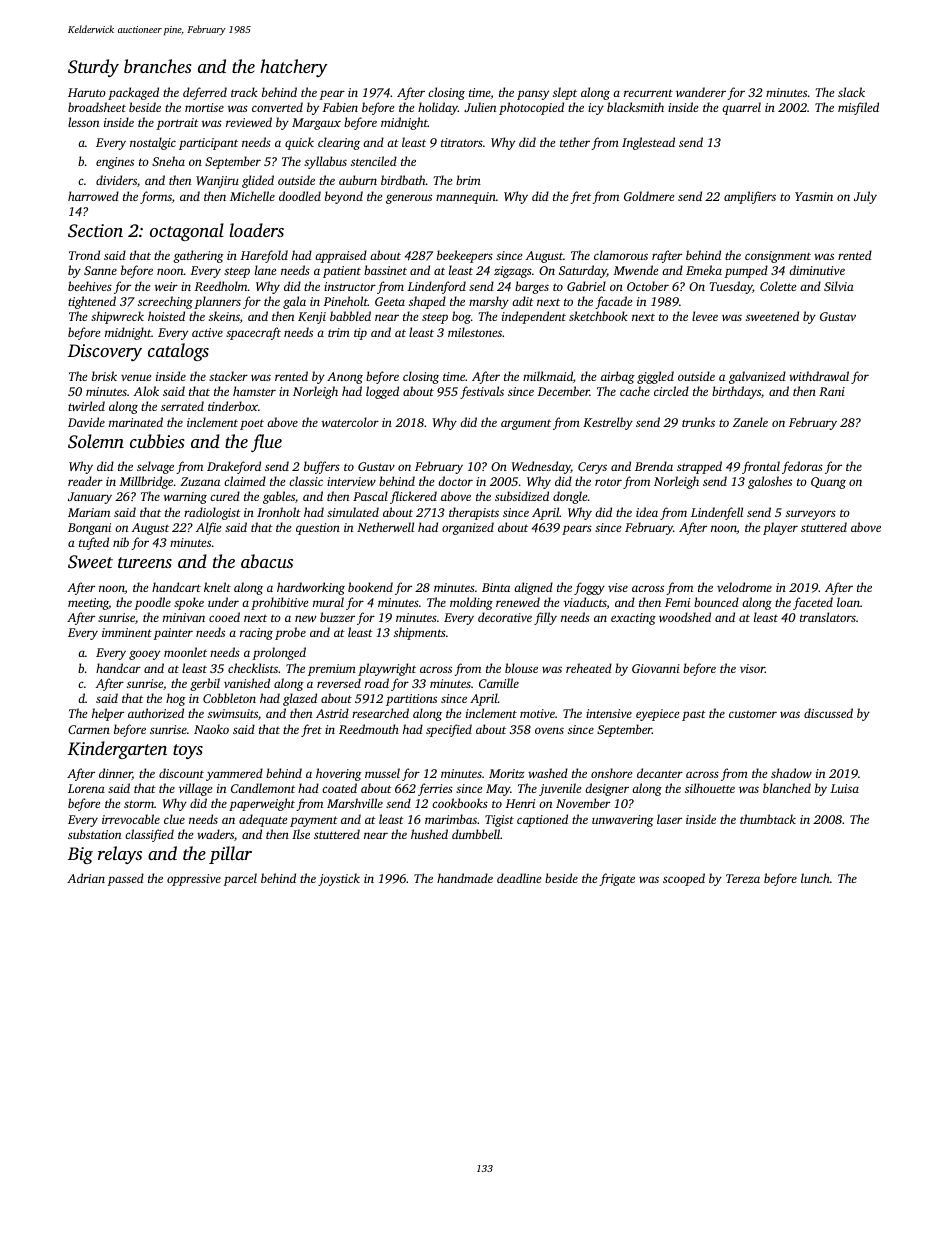 This screenshot has width=952, height=1233. Describe the element at coordinates (743, 878) in the screenshot. I see `Tereza` at that location.
